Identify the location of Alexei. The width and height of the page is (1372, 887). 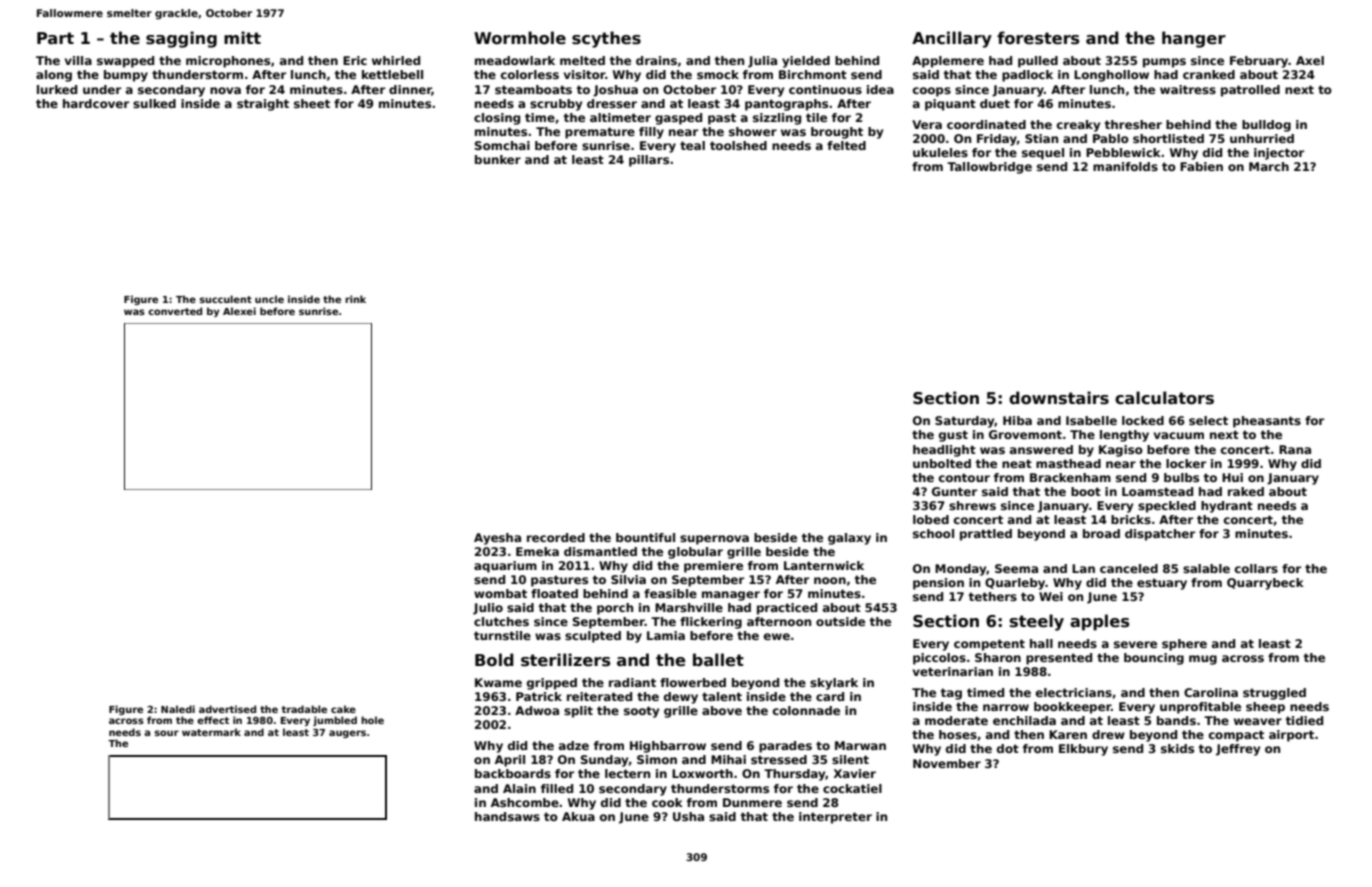
(239, 311).
